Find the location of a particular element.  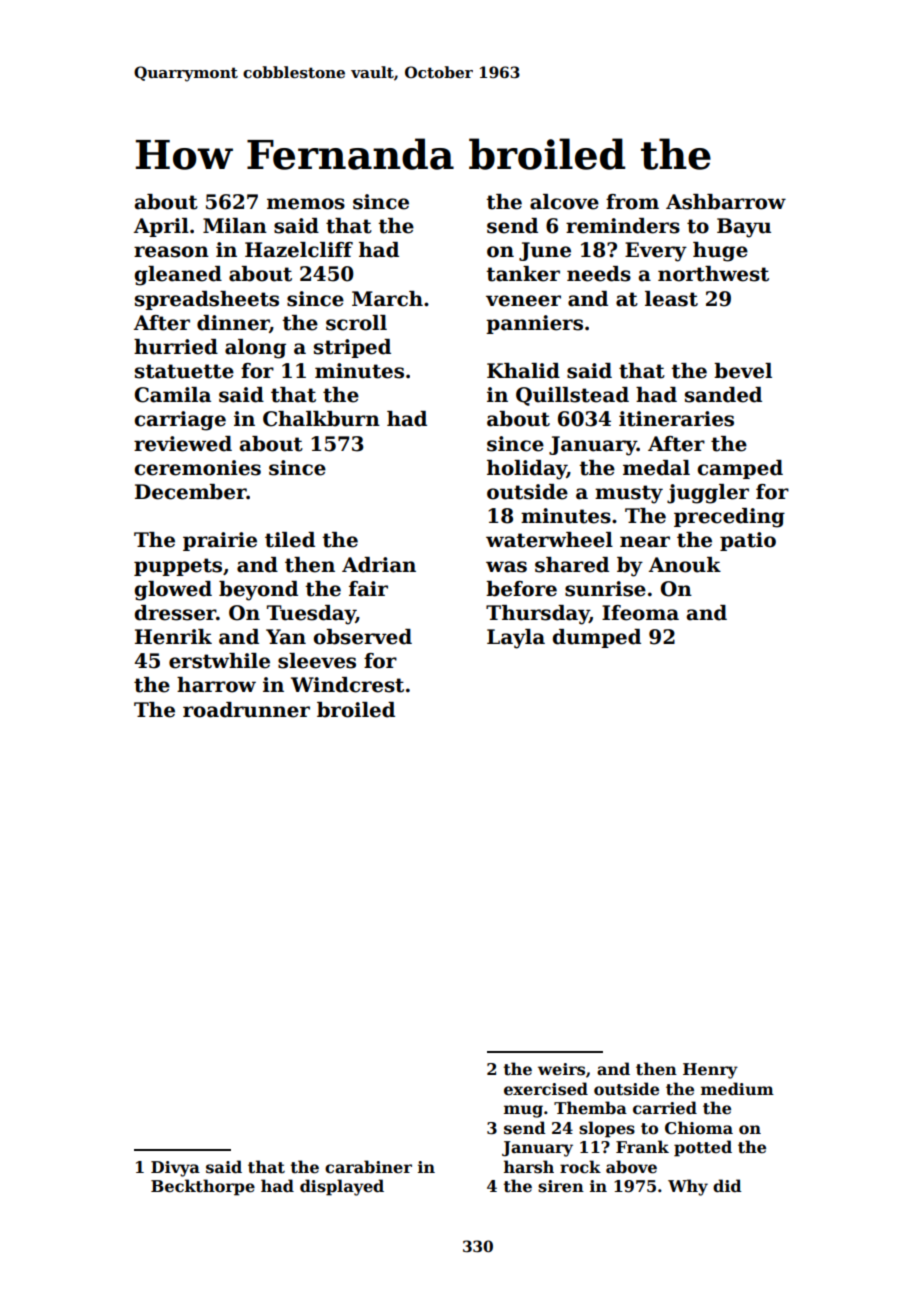

Divya is located at coordinates (175, 1169).
